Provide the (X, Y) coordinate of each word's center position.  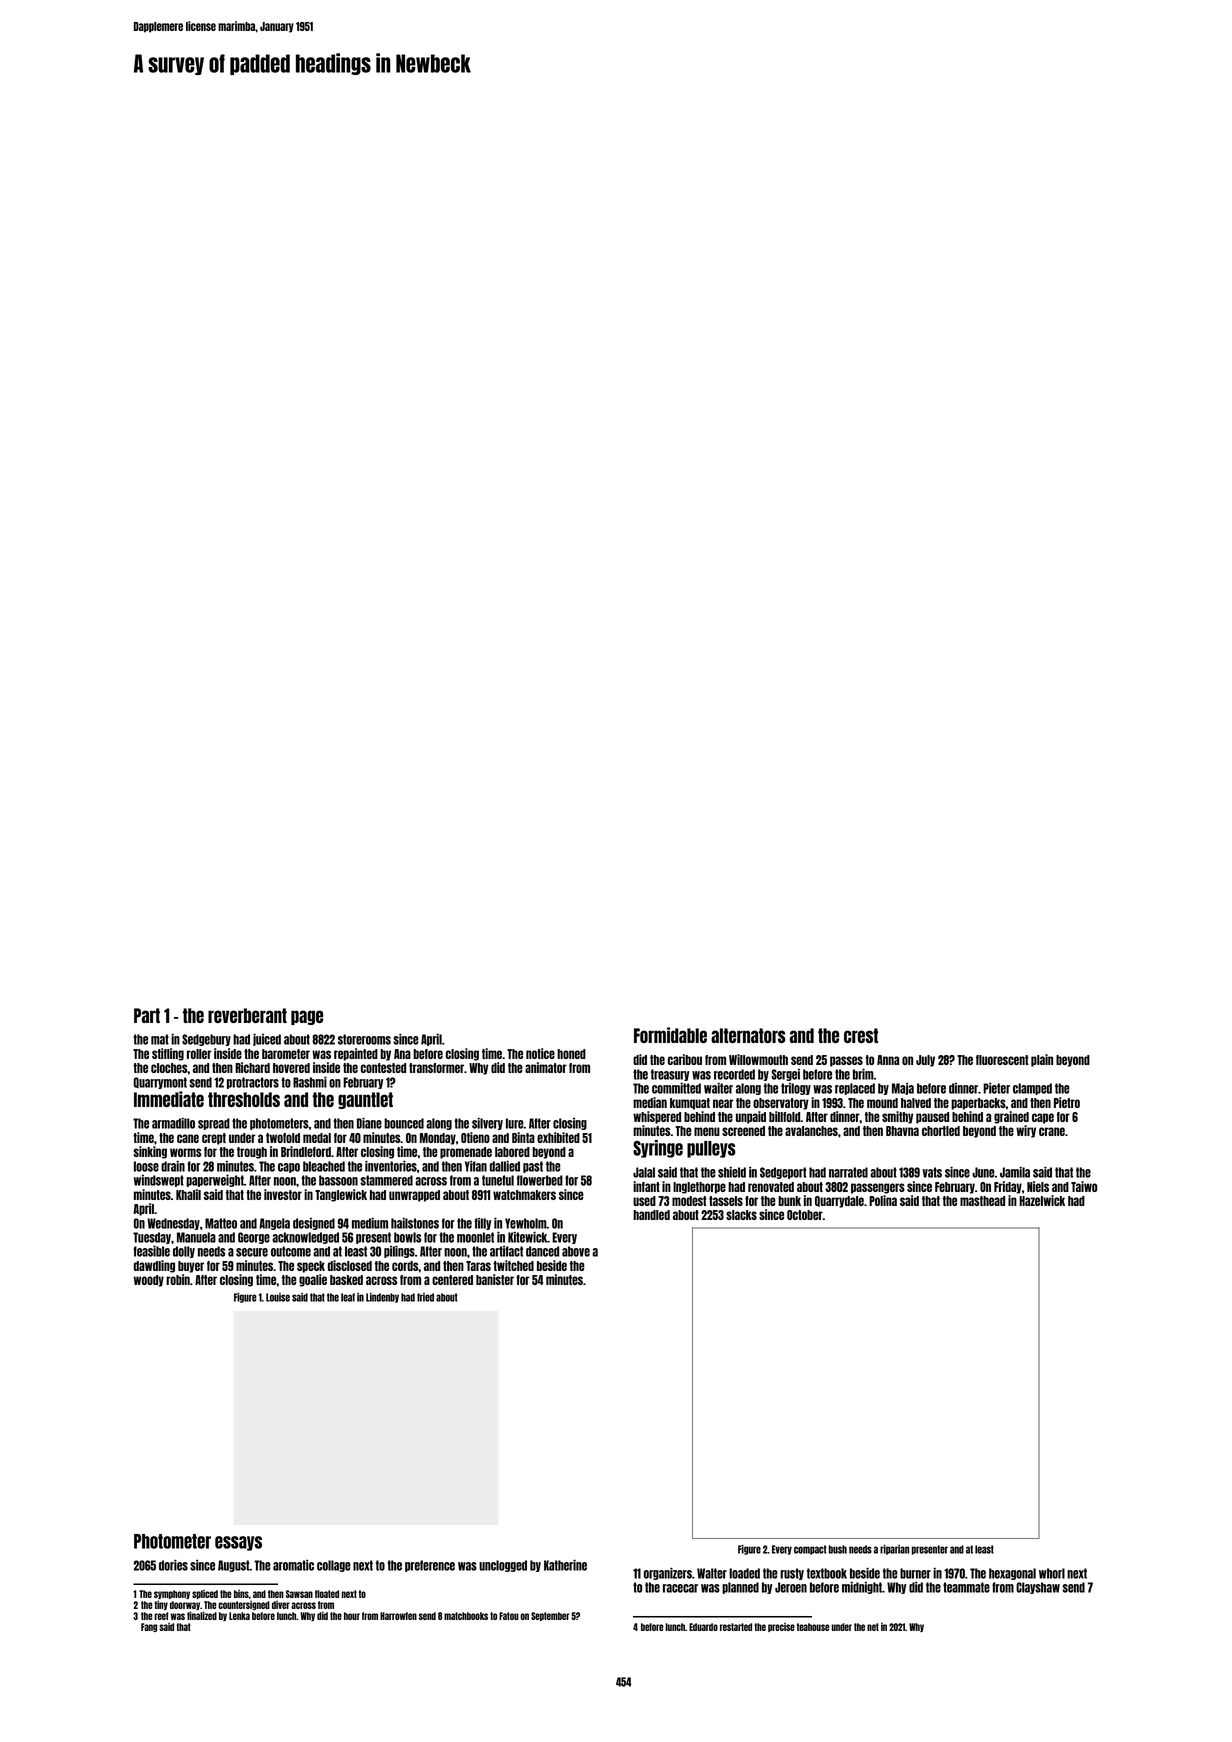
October (805, 1215)
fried (425, 1297)
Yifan (476, 1166)
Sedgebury (206, 1040)
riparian (894, 1550)
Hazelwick (1042, 1200)
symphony (172, 1594)
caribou (685, 1059)
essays (238, 1543)
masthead (982, 1201)
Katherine (565, 1565)
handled (651, 1215)
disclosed (350, 1265)
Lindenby (382, 1298)
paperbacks (978, 1104)
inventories (391, 1166)
